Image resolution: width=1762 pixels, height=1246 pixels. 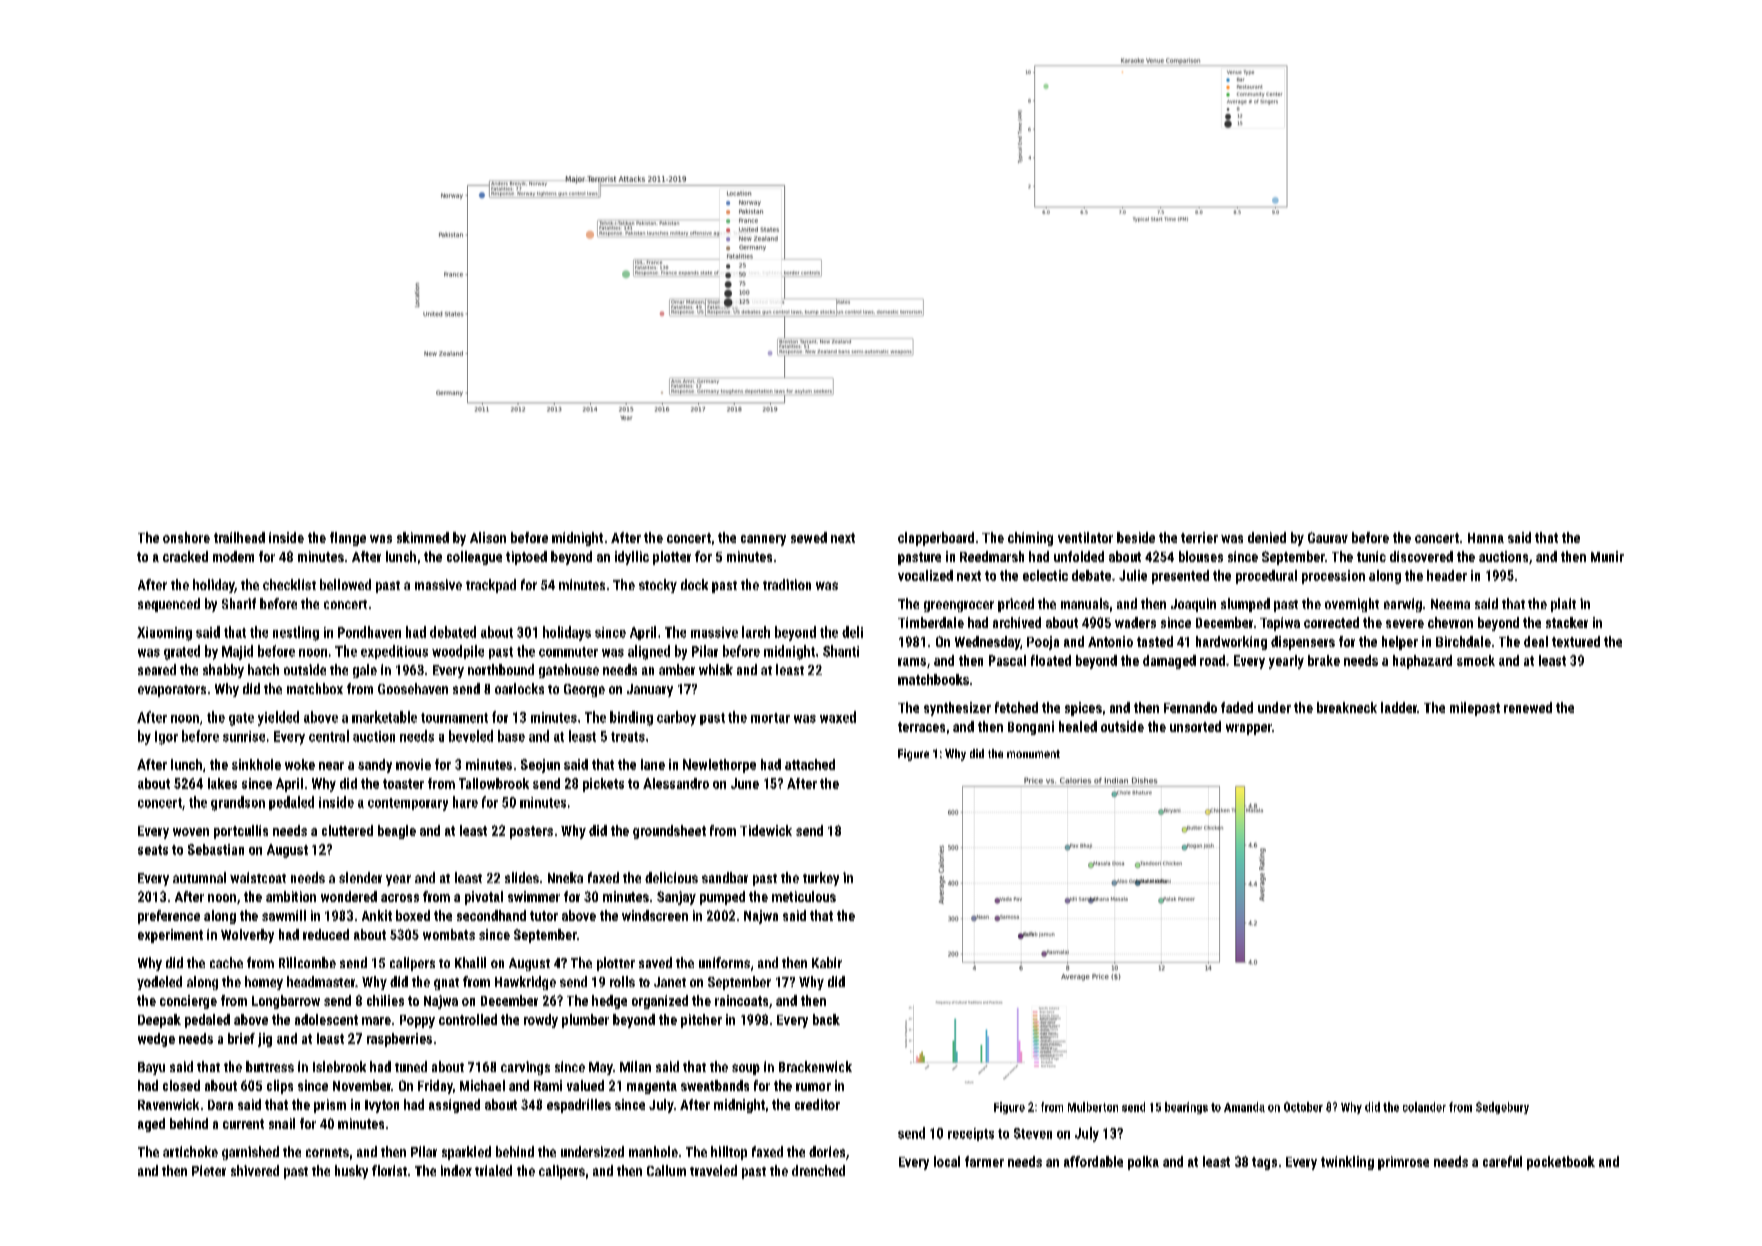 I want to click on Amanda, so click(x=1244, y=1107).
